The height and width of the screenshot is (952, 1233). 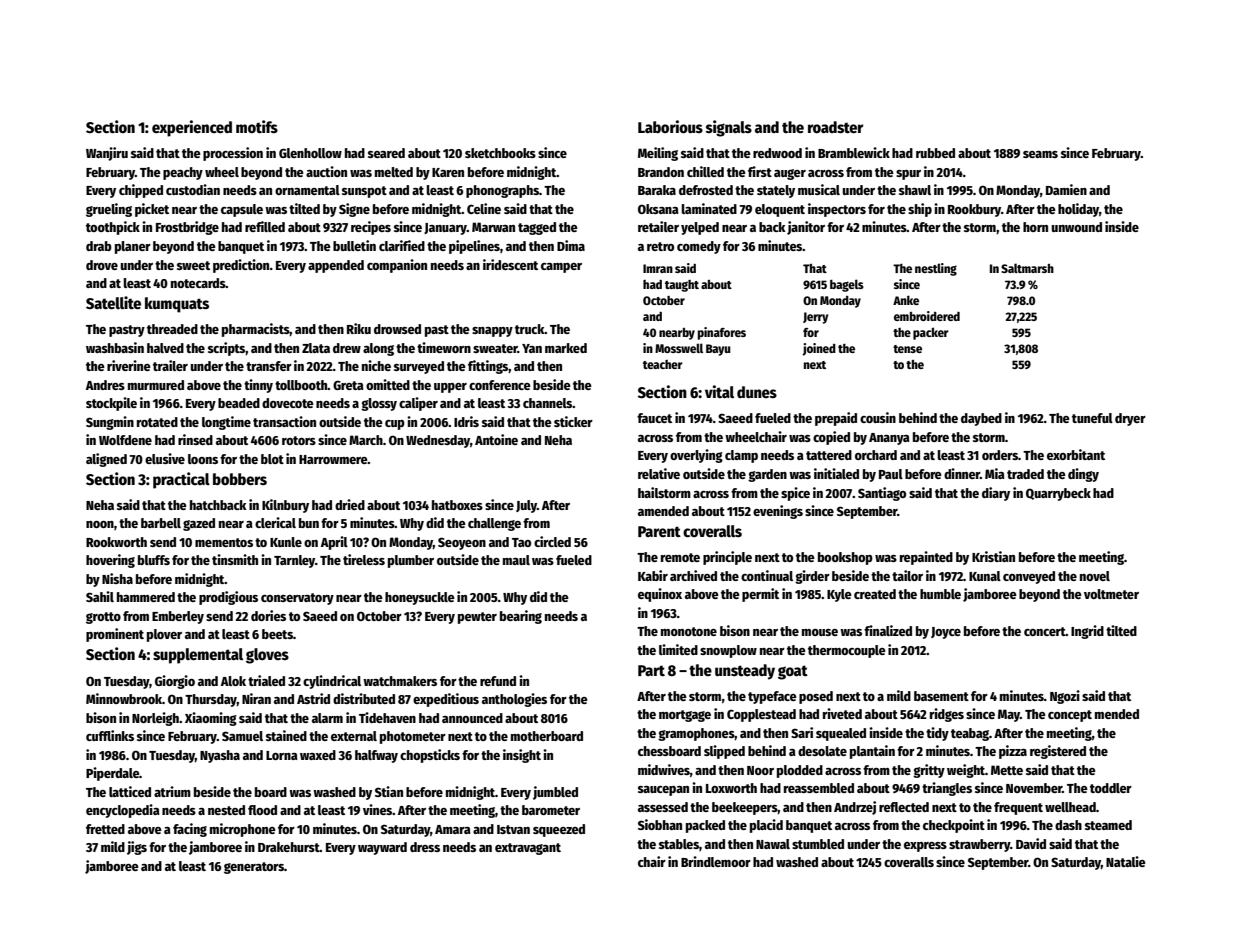 What do you see at coordinates (198, 283) in the screenshot?
I see `notecards` at bounding box center [198, 283].
